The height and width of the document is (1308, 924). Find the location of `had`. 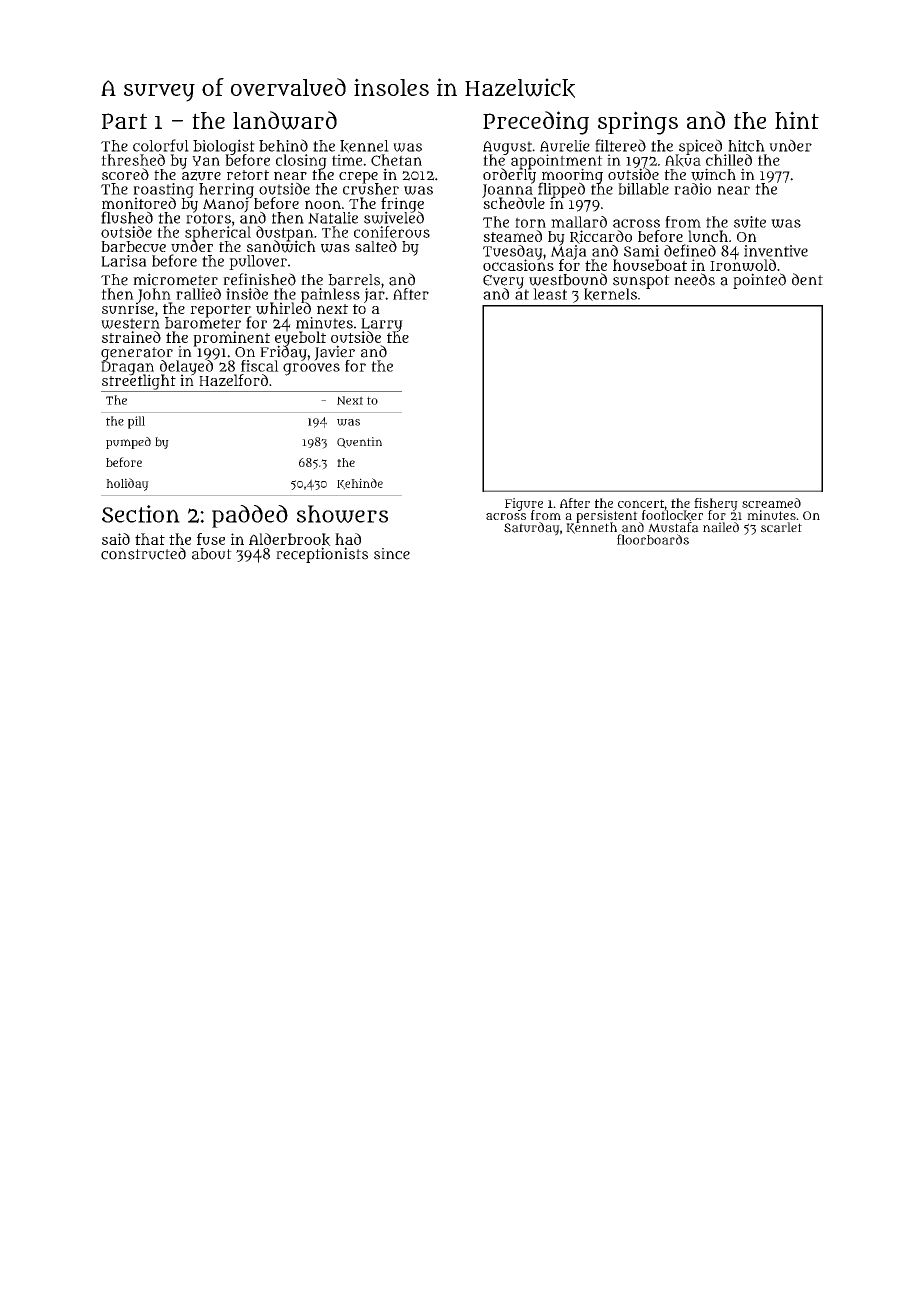

had is located at coordinates (348, 539).
